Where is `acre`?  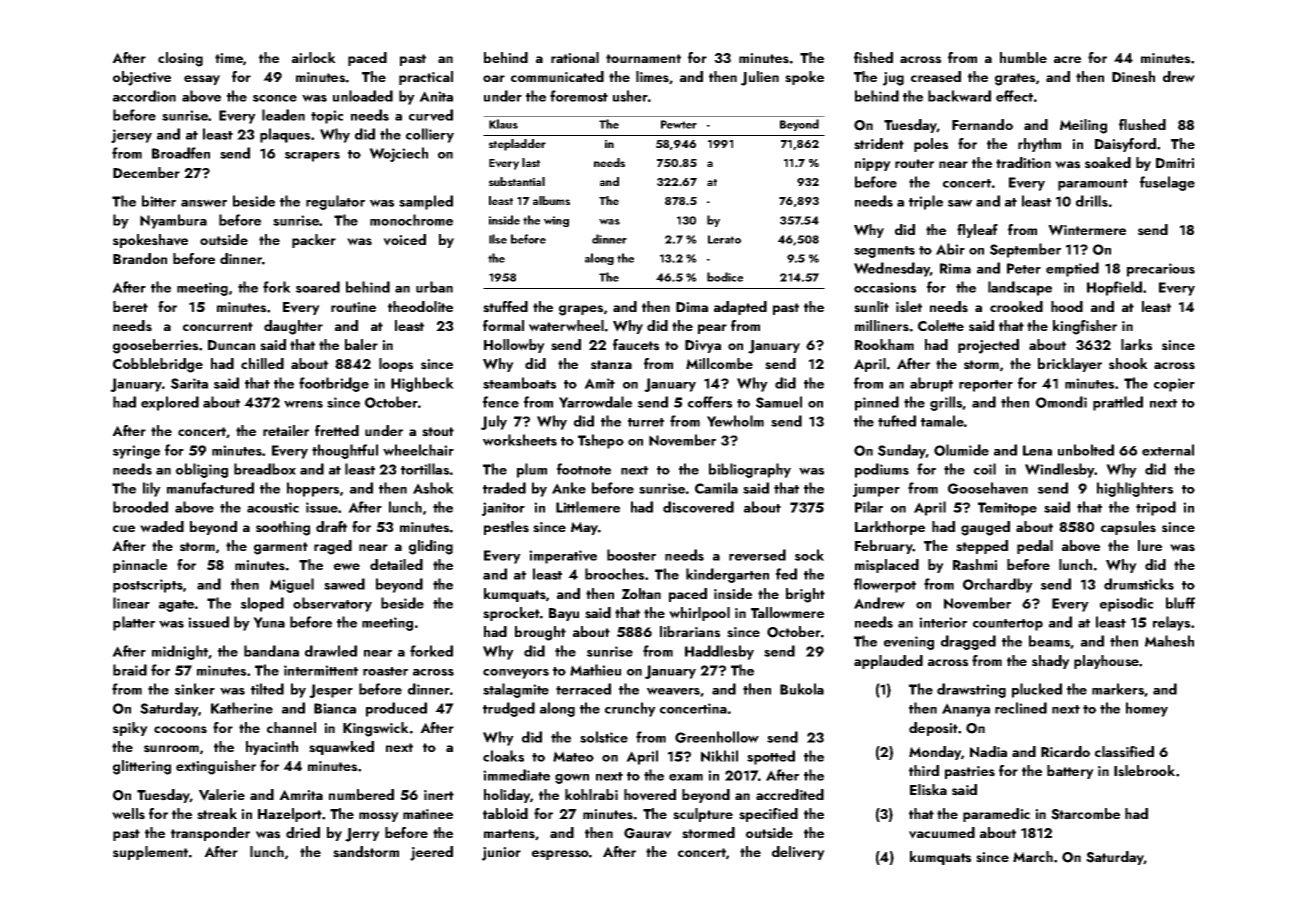
acre is located at coordinates (1067, 59).
